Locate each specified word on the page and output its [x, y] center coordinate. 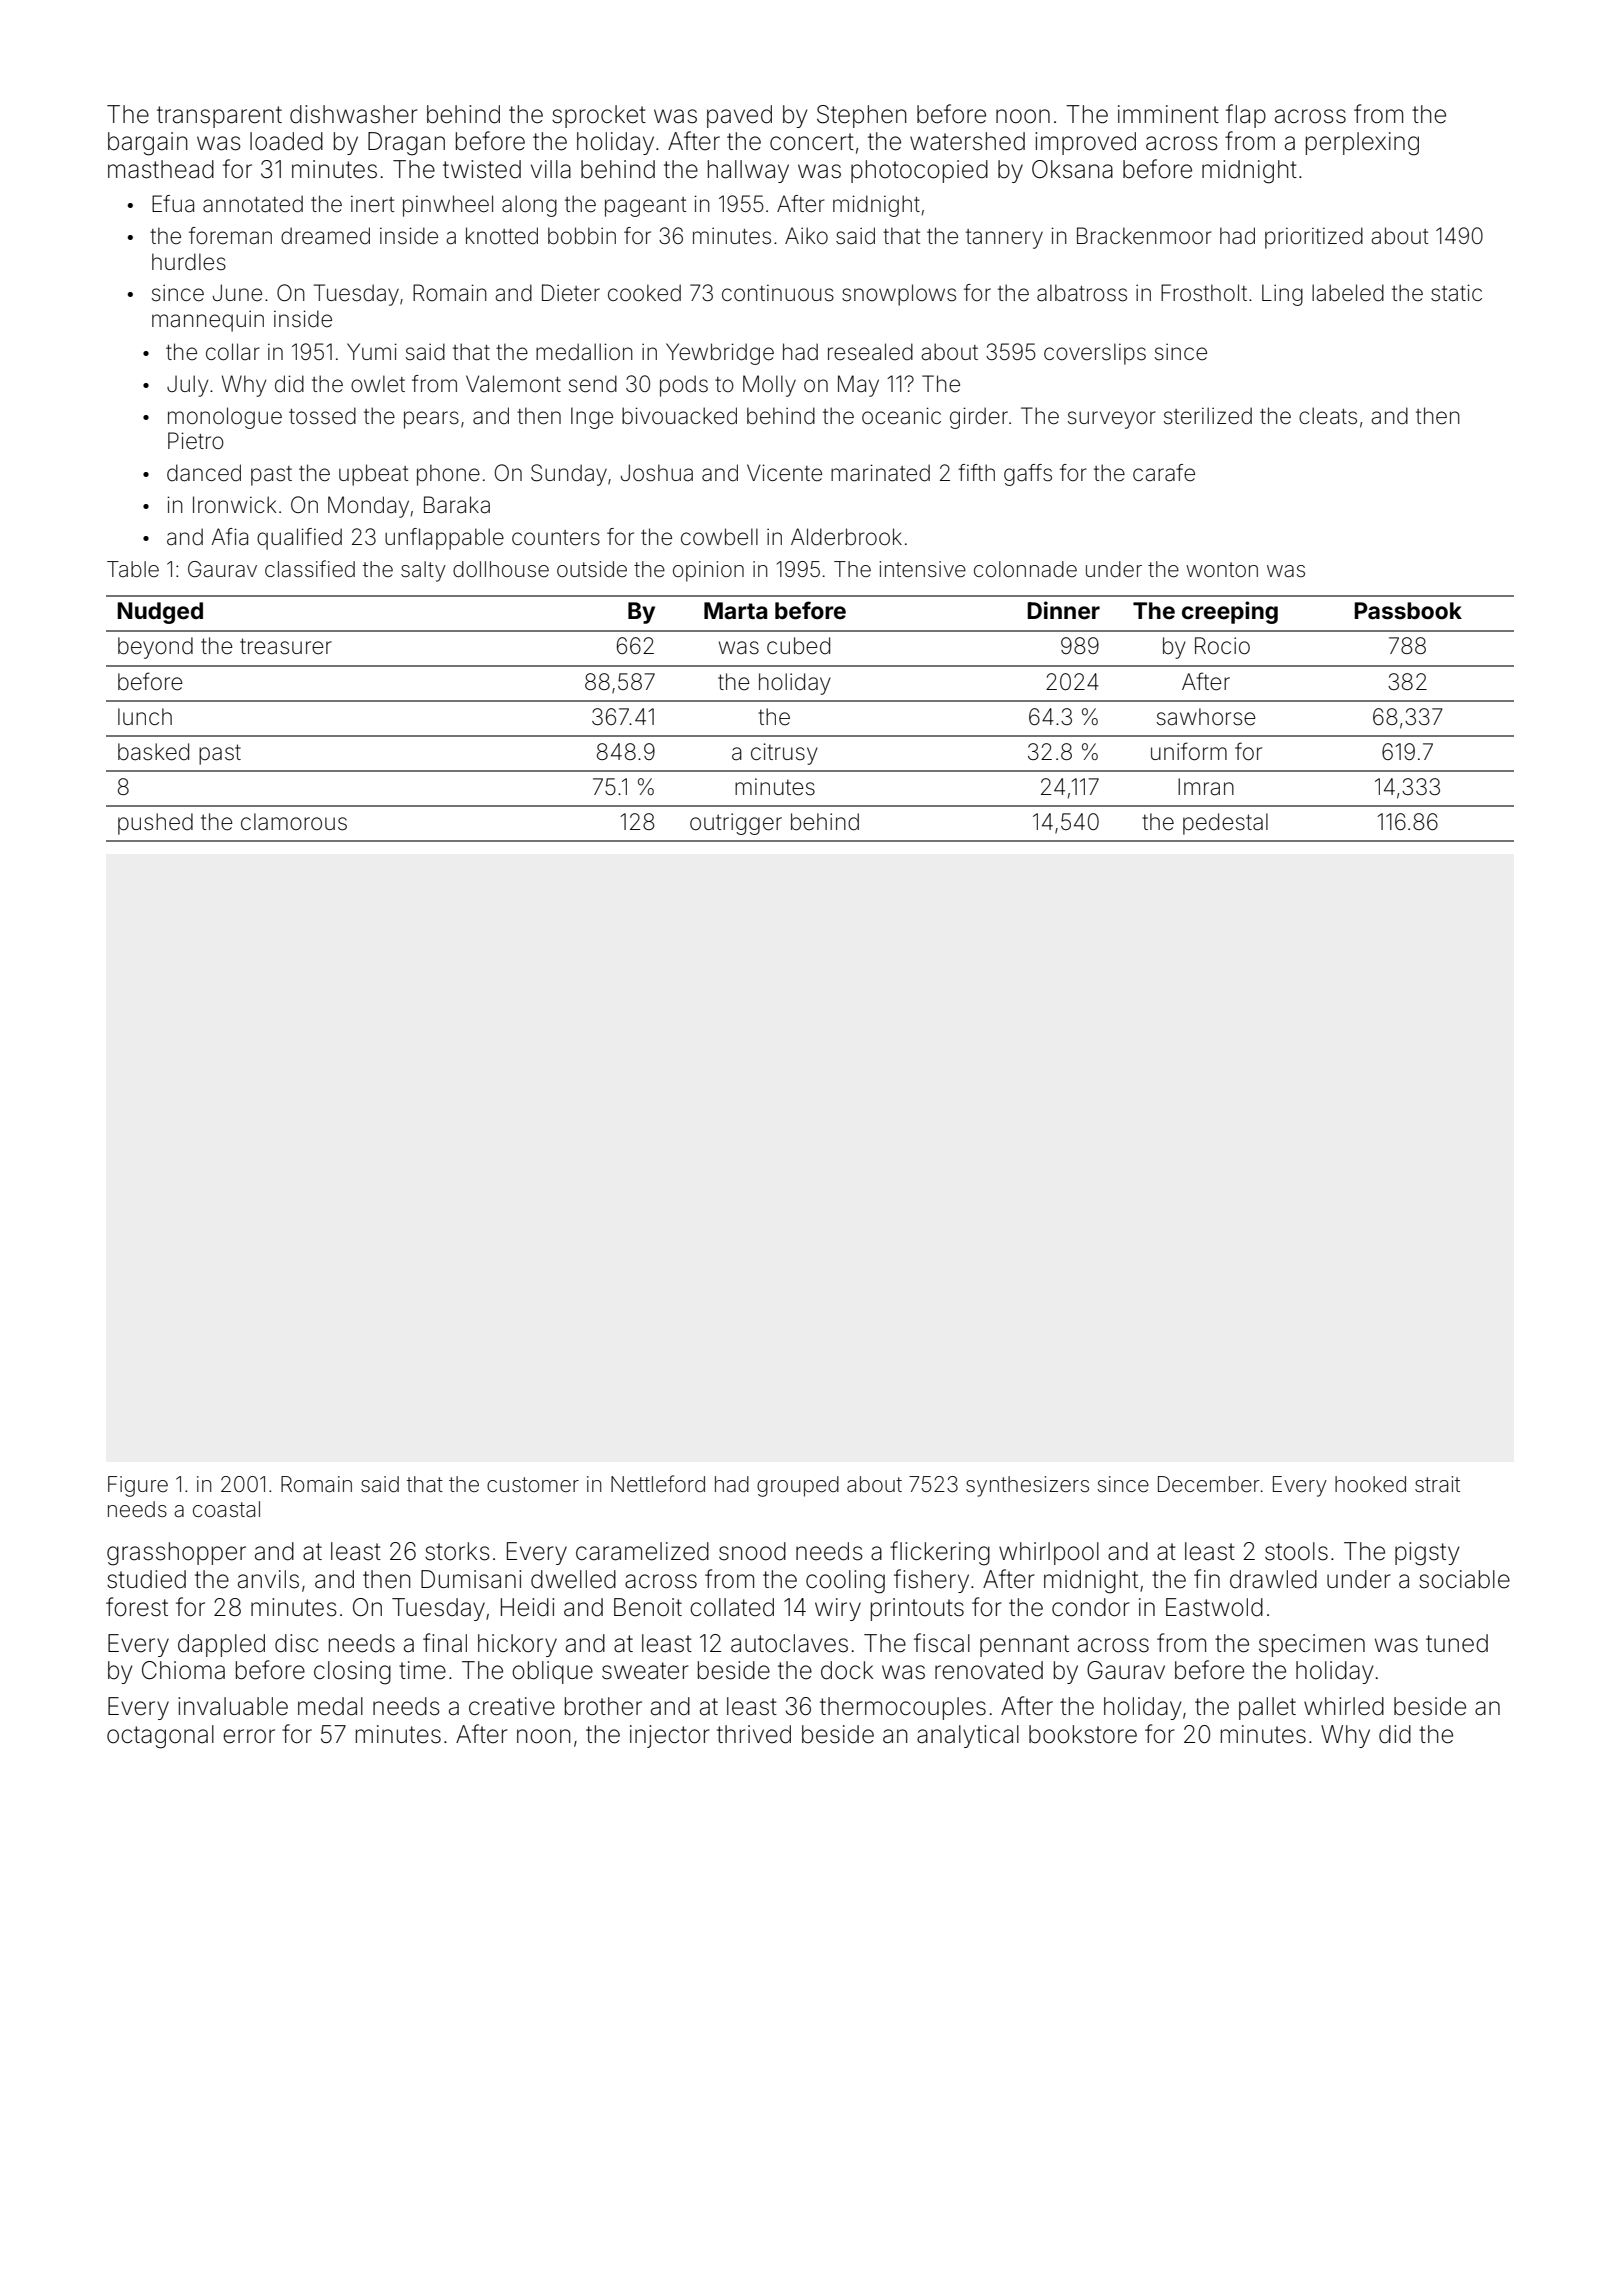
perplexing [1362, 144]
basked [153, 752]
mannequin [208, 321]
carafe [1164, 473]
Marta [735, 610]
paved [739, 116]
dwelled [573, 1579]
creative [512, 1706]
